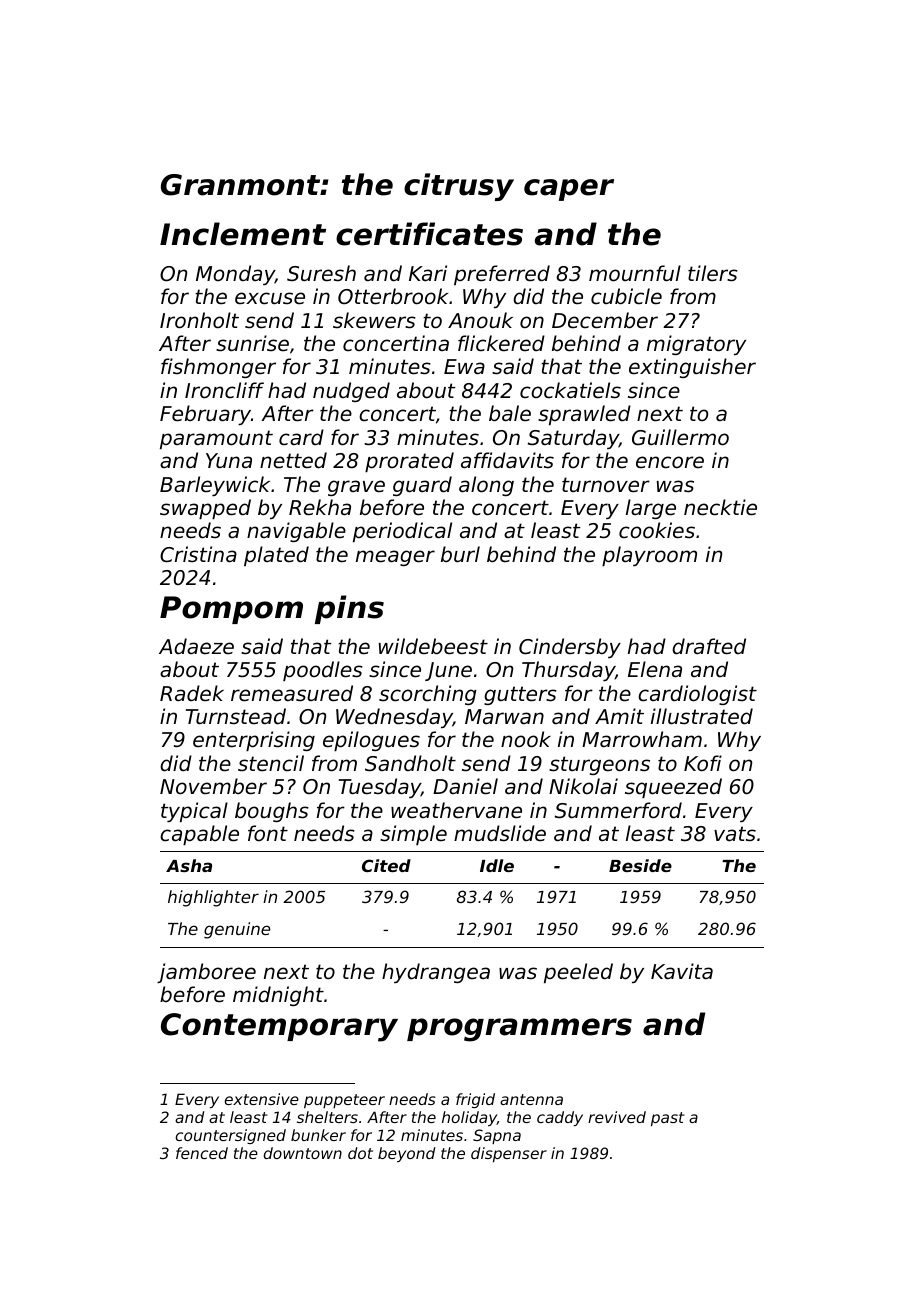 This screenshot has height=1311, width=924. Describe the element at coordinates (573, 439) in the screenshot. I see `Saturday` at that location.
